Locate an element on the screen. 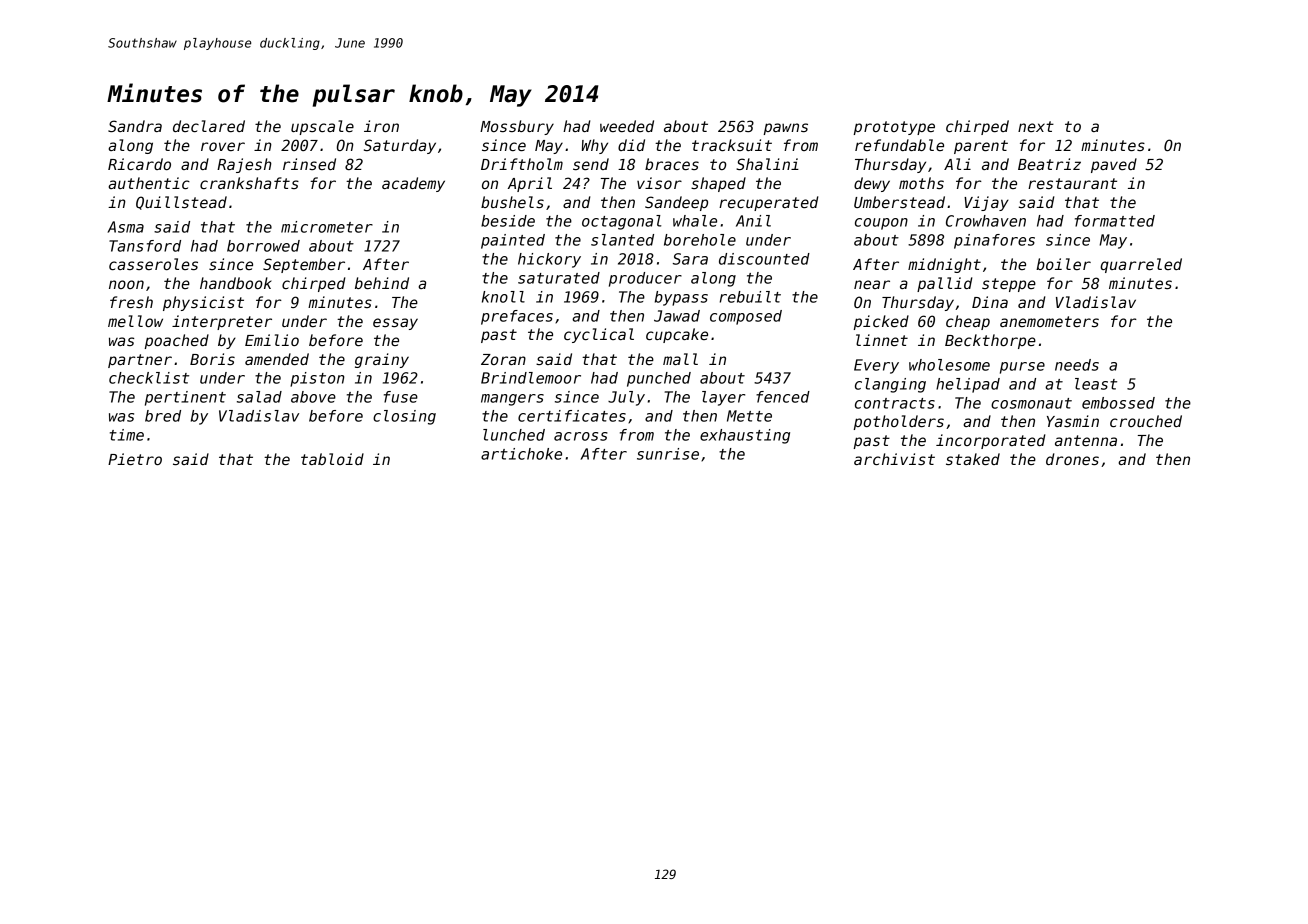 Image resolution: width=1308 pixels, height=924 pixels. handbook is located at coordinates (236, 283).
